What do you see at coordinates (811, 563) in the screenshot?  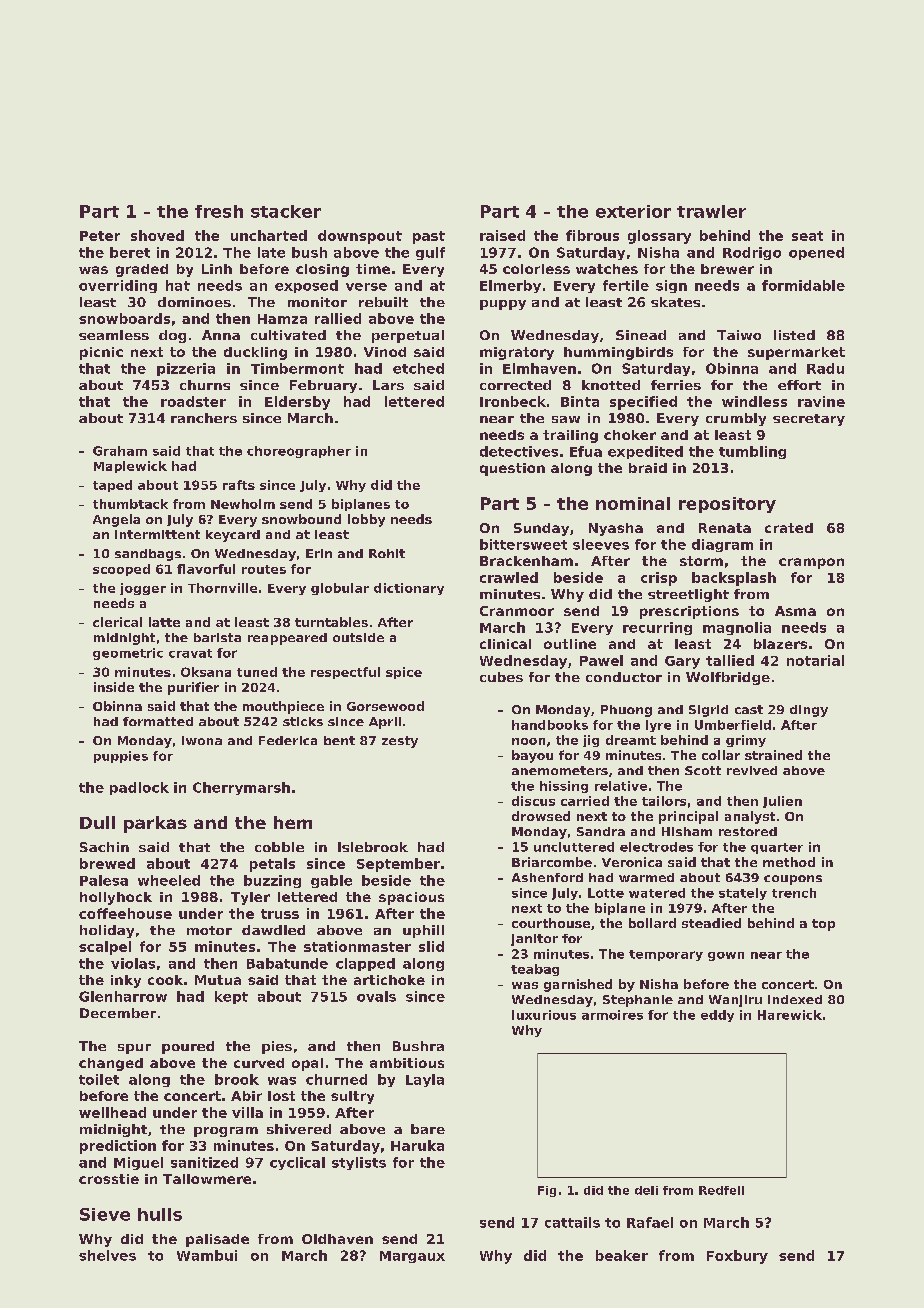 I see `crampon` at bounding box center [811, 563].
